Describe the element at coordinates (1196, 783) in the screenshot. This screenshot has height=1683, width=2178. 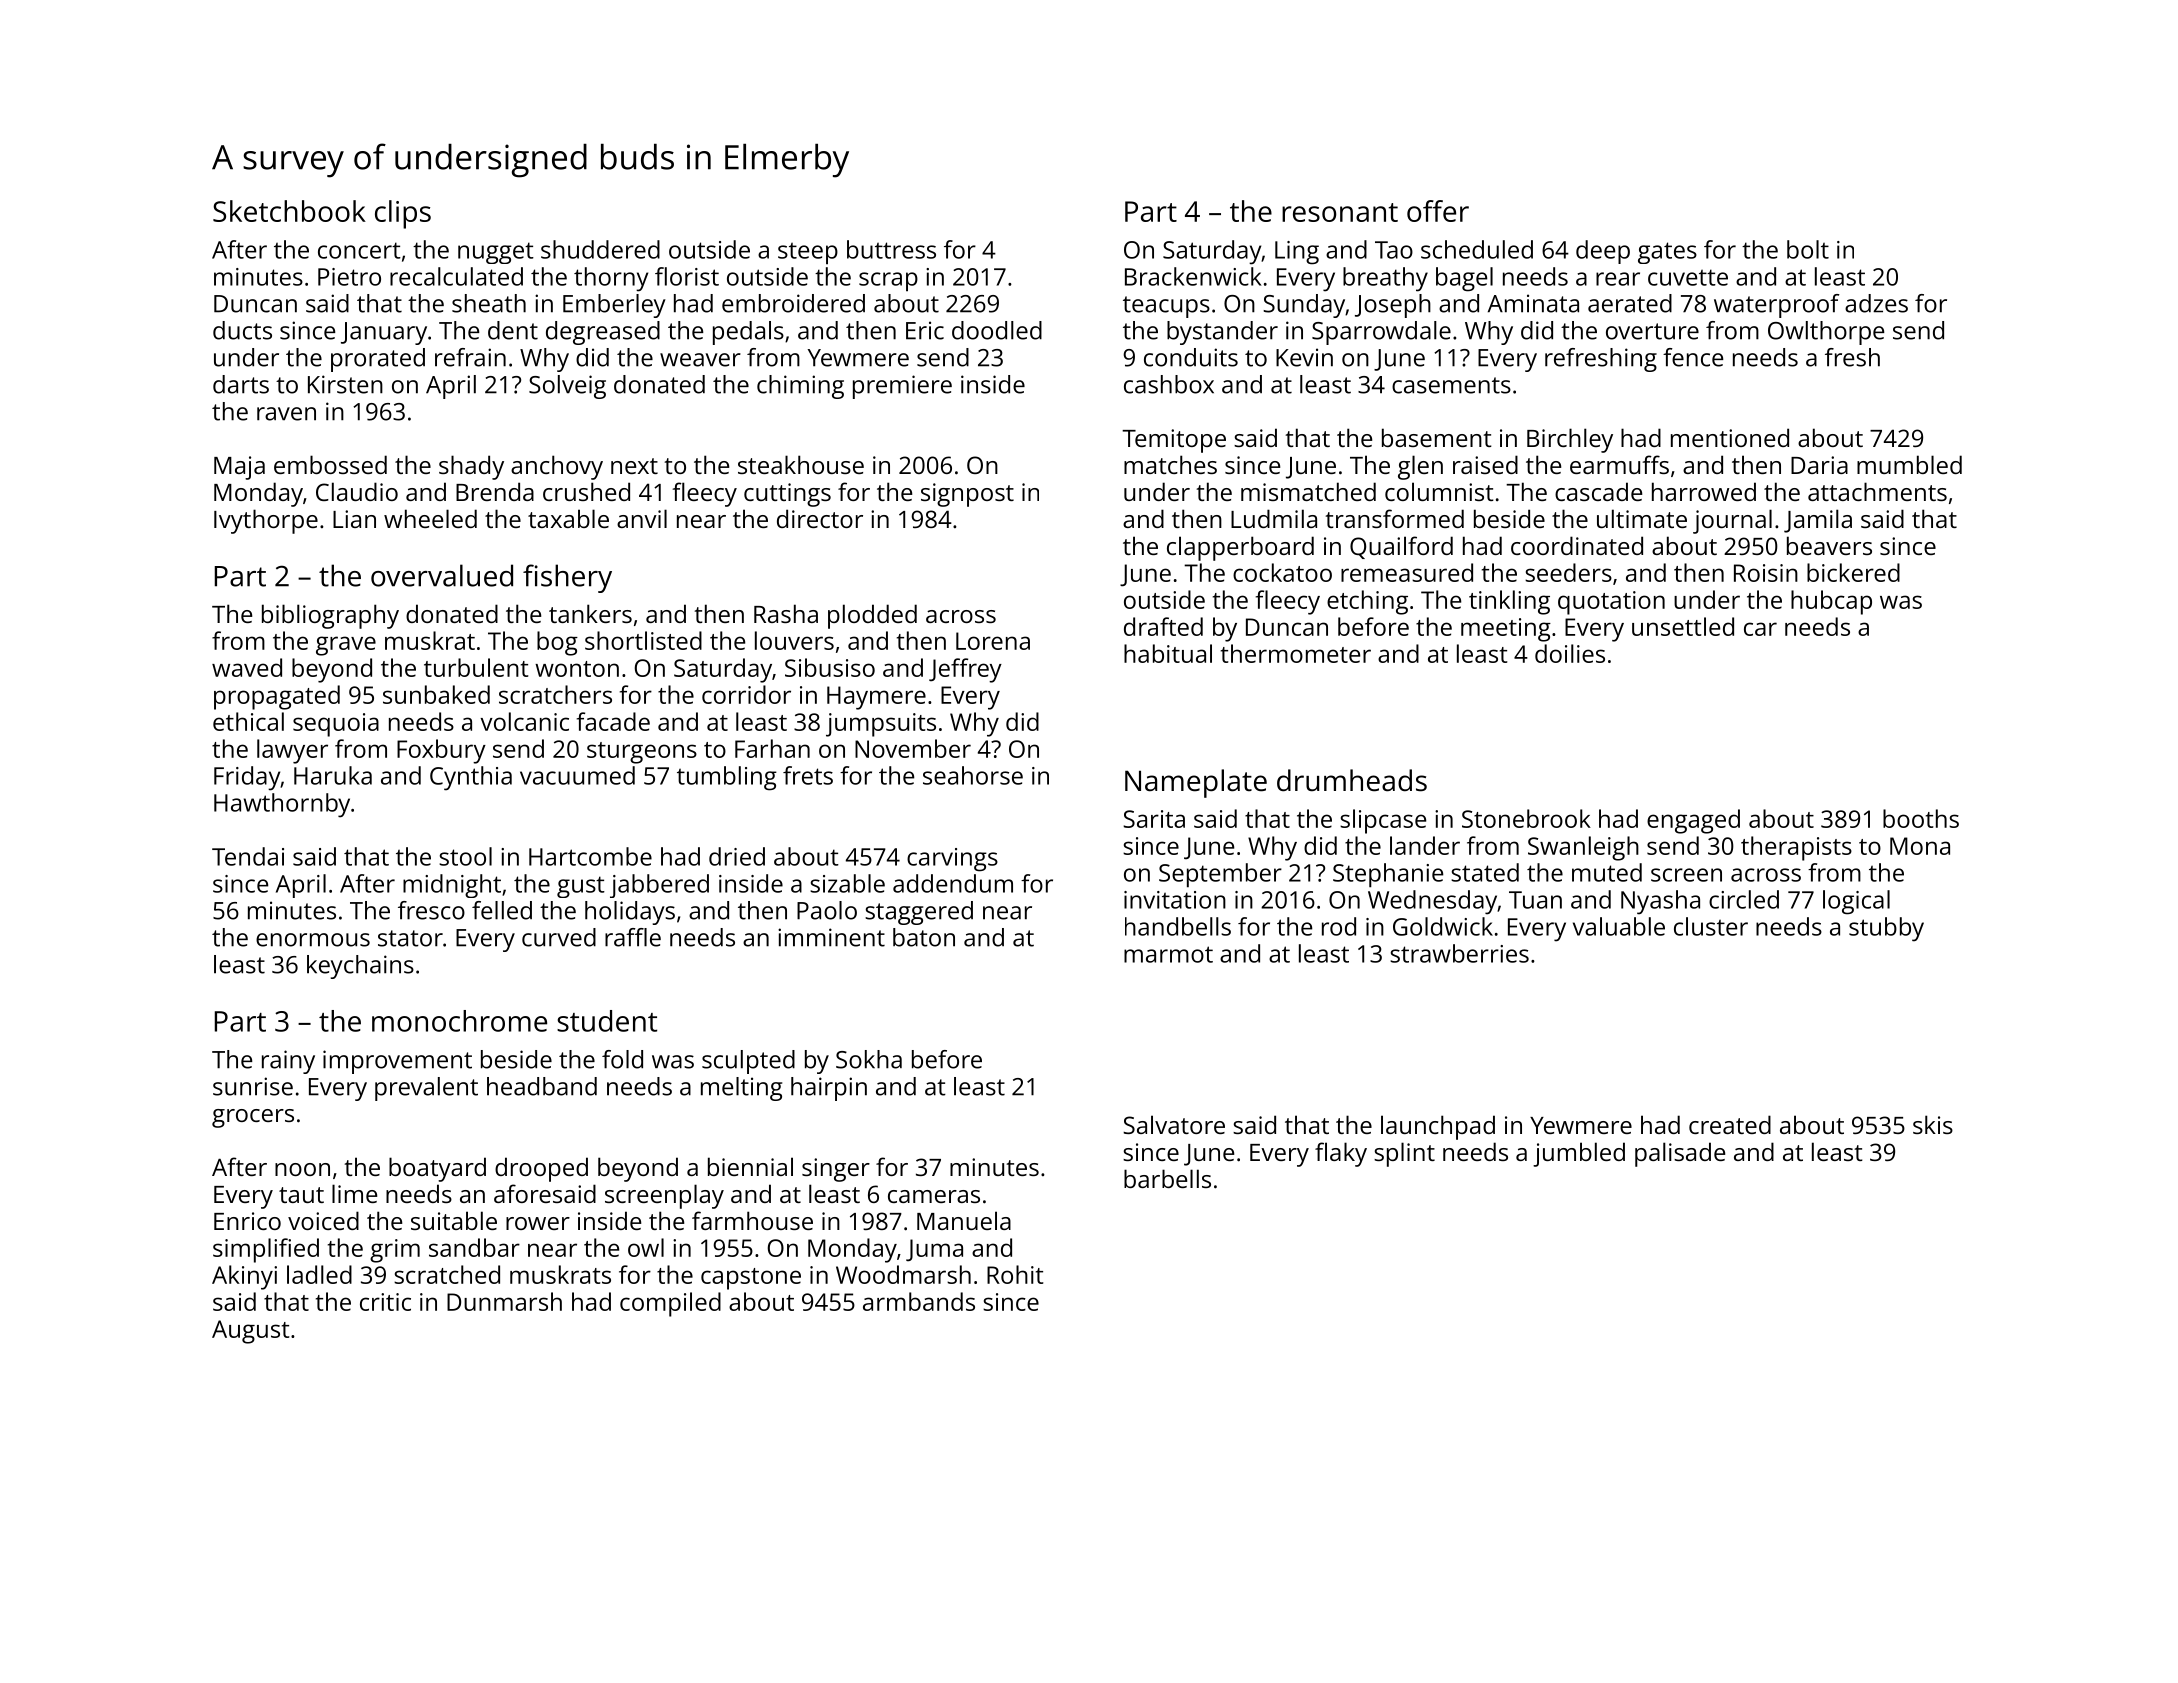
I see `Nameplate` at that location.
